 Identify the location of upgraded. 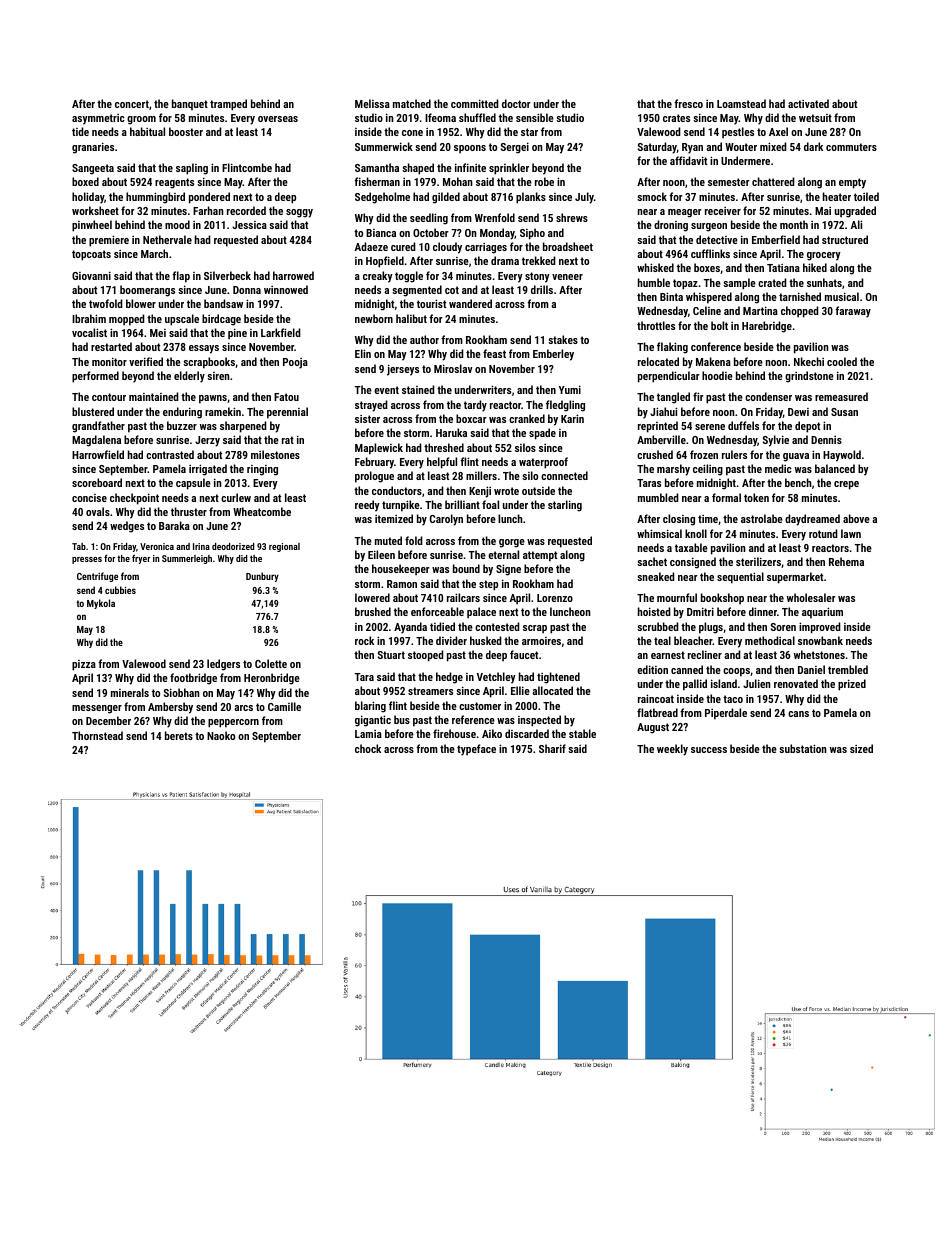
(855, 212).
